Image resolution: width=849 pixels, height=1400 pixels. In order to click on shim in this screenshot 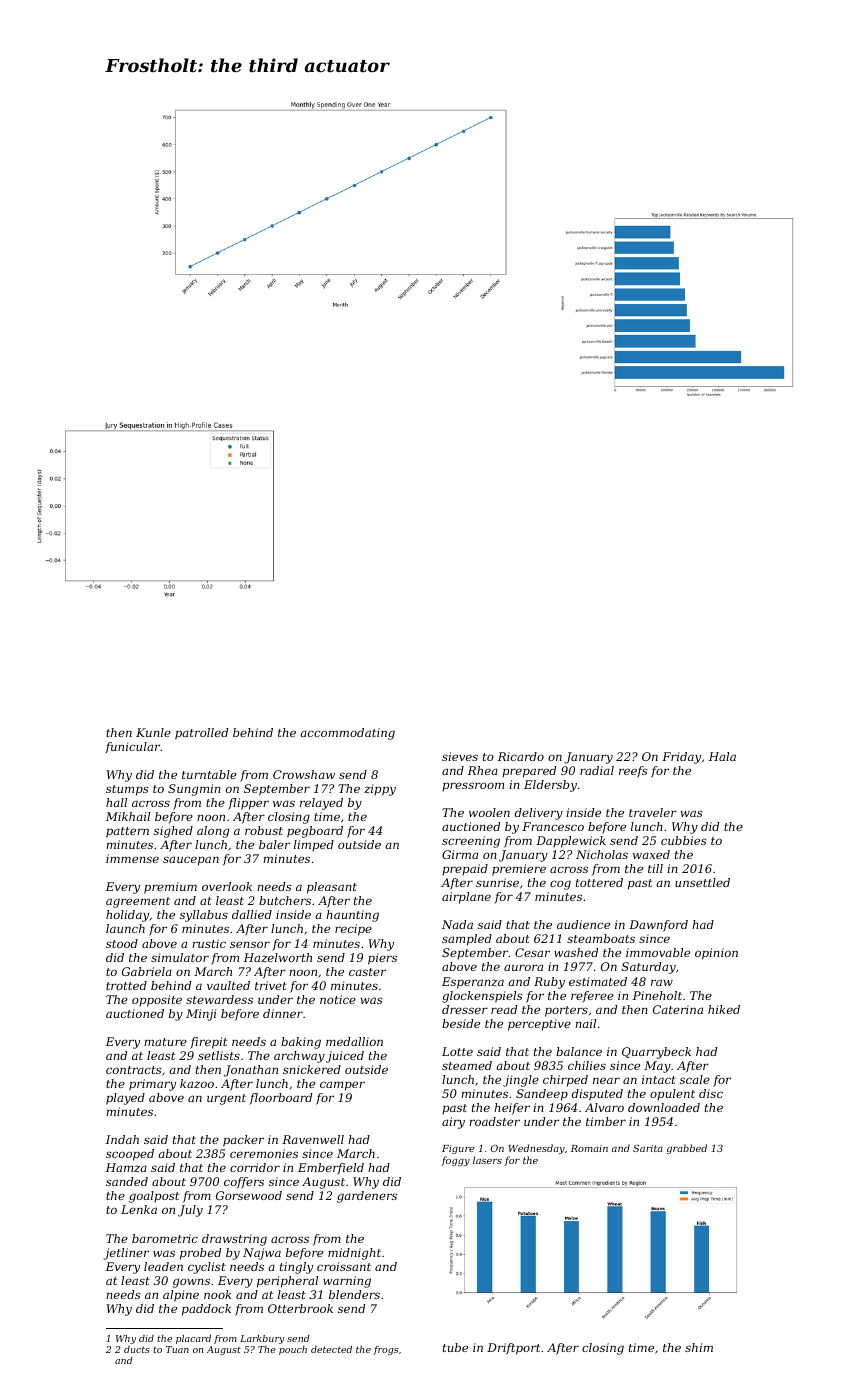, I will do `click(699, 1347)`.
